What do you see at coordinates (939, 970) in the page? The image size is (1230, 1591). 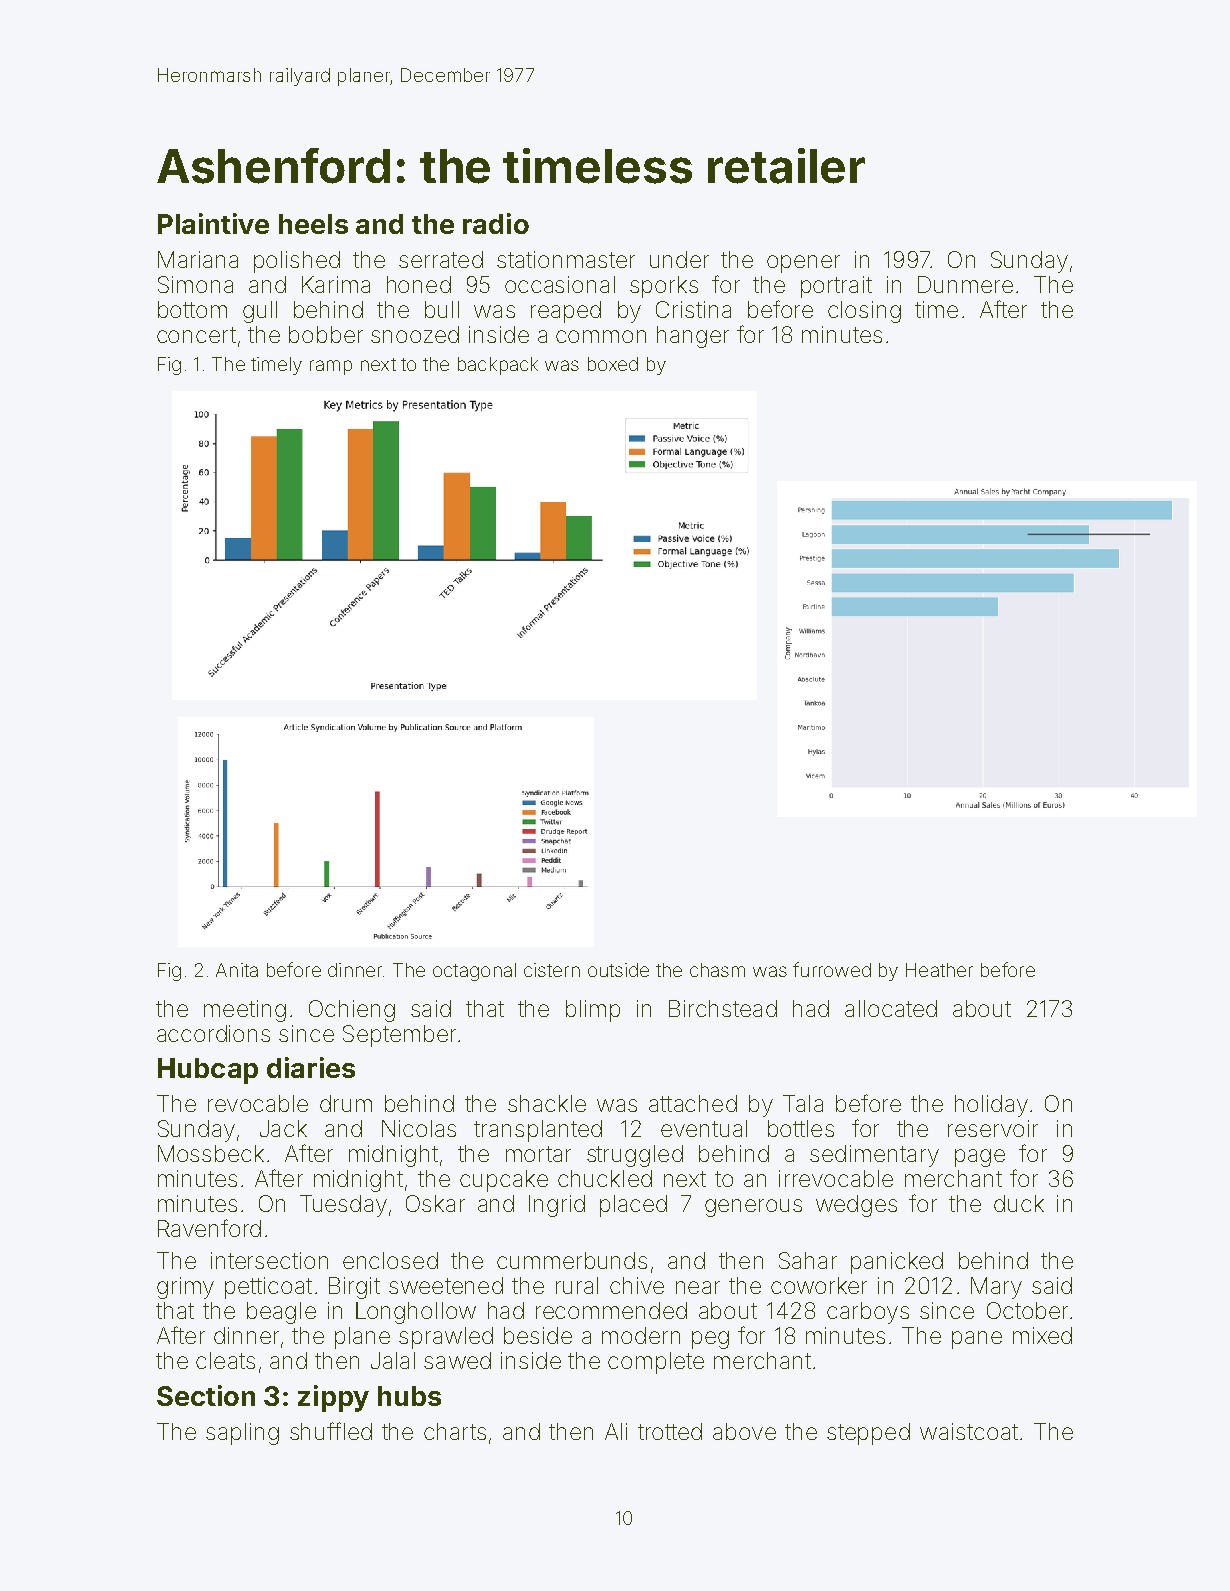 I see `Heather` at bounding box center [939, 970].
